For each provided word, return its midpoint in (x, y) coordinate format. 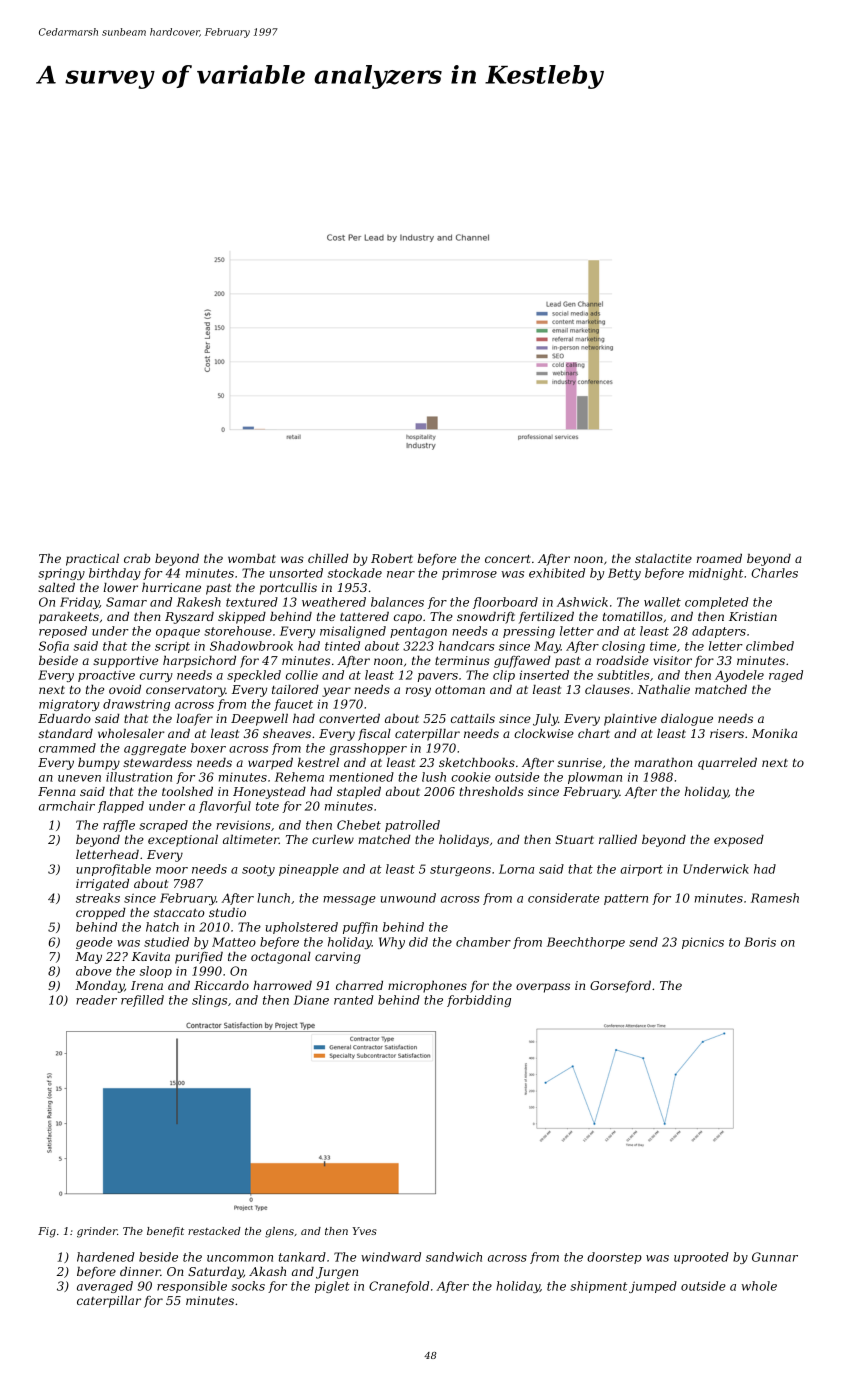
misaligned (353, 632)
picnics (703, 943)
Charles (774, 573)
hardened (106, 1257)
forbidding (479, 1001)
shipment (598, 1287)
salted (56, 587)
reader (96, 1000)
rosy (418, 692)
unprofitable (113, 870)
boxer (208, 748)
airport (641, 870)
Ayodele (739, 676)
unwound (408, 898)
